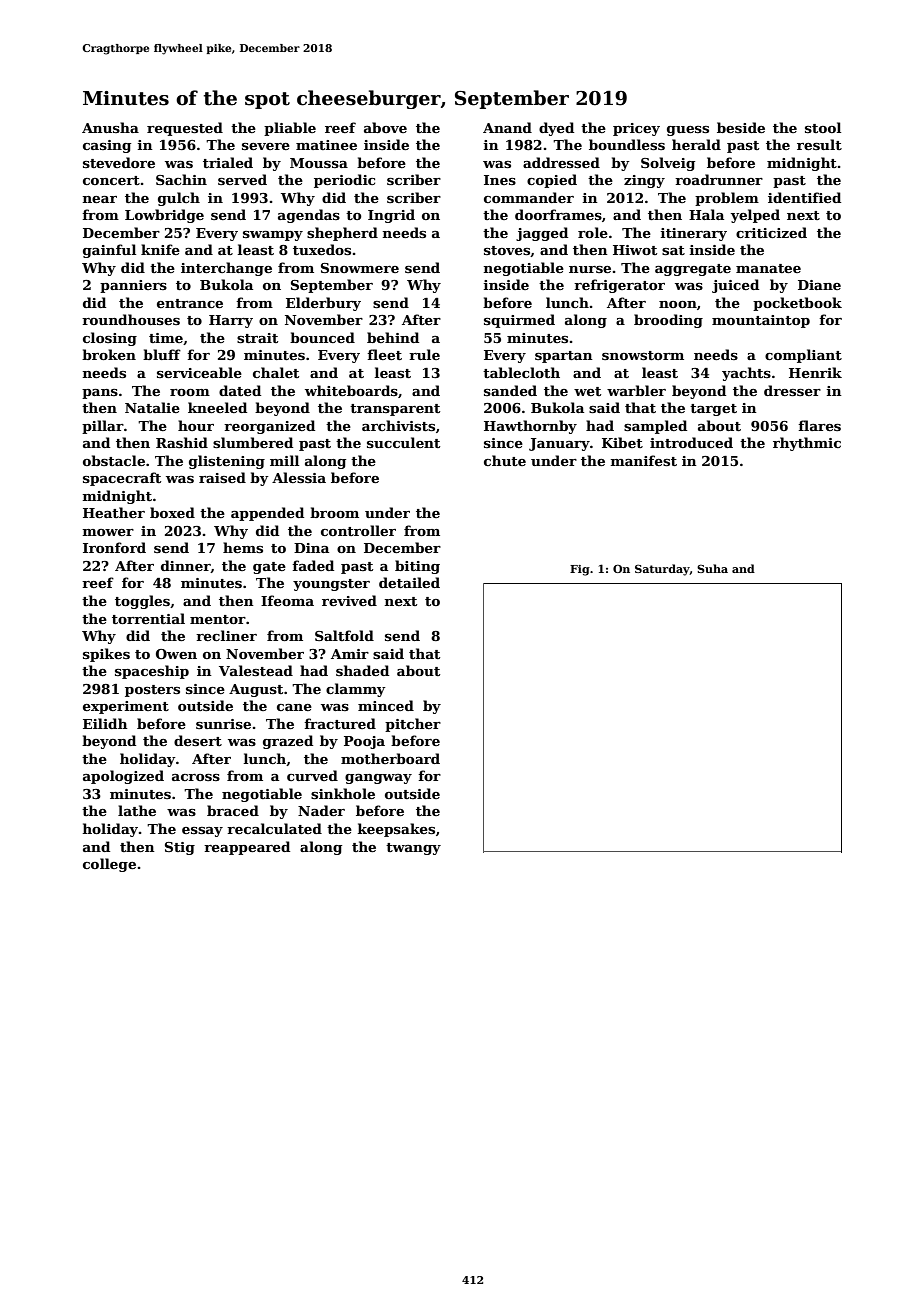  Describe the element at coordinates (505, 460) in the screenshot. I see `chute` at that location.
